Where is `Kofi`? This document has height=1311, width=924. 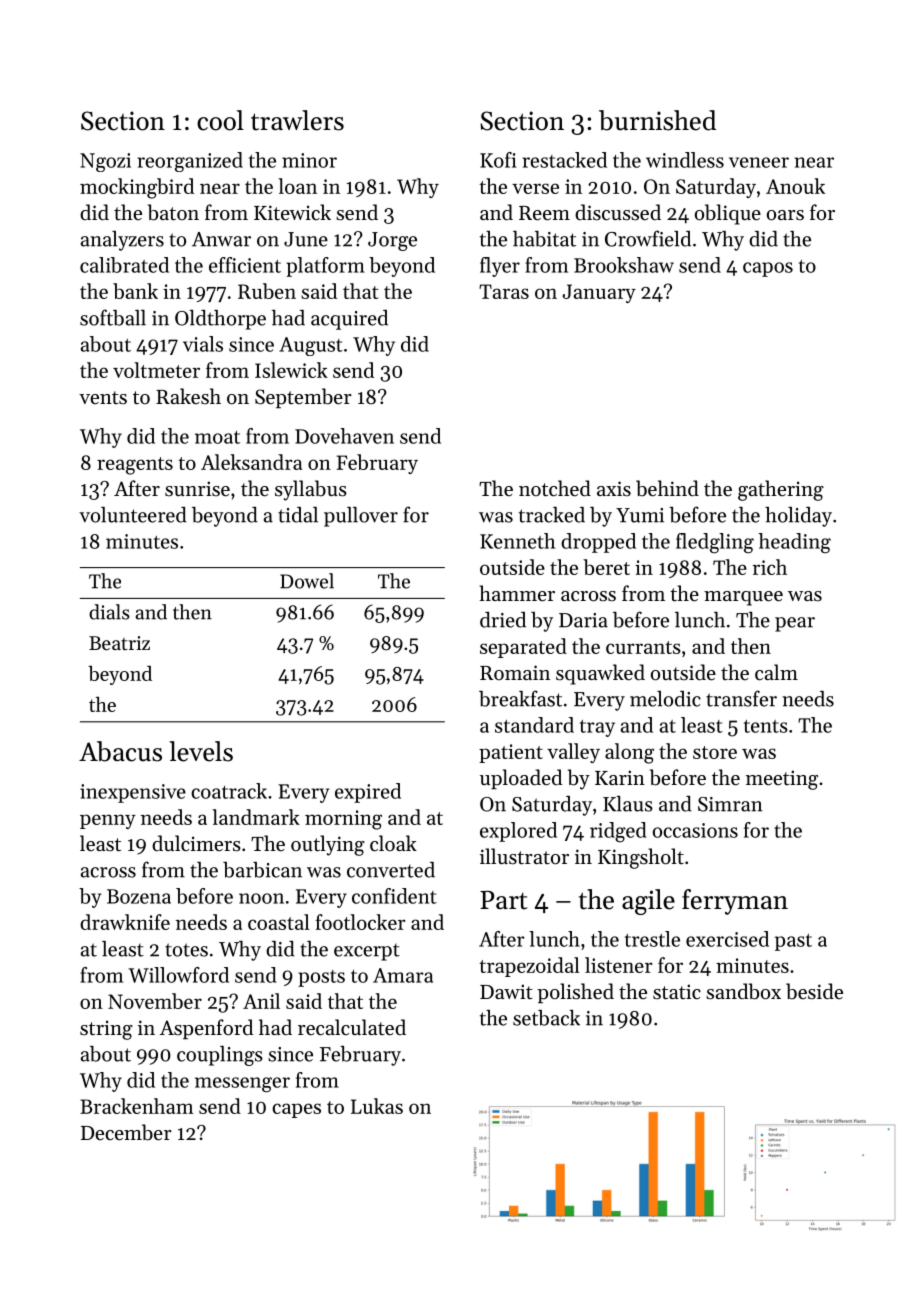 Kofi is located at coordinates (498, 160).
